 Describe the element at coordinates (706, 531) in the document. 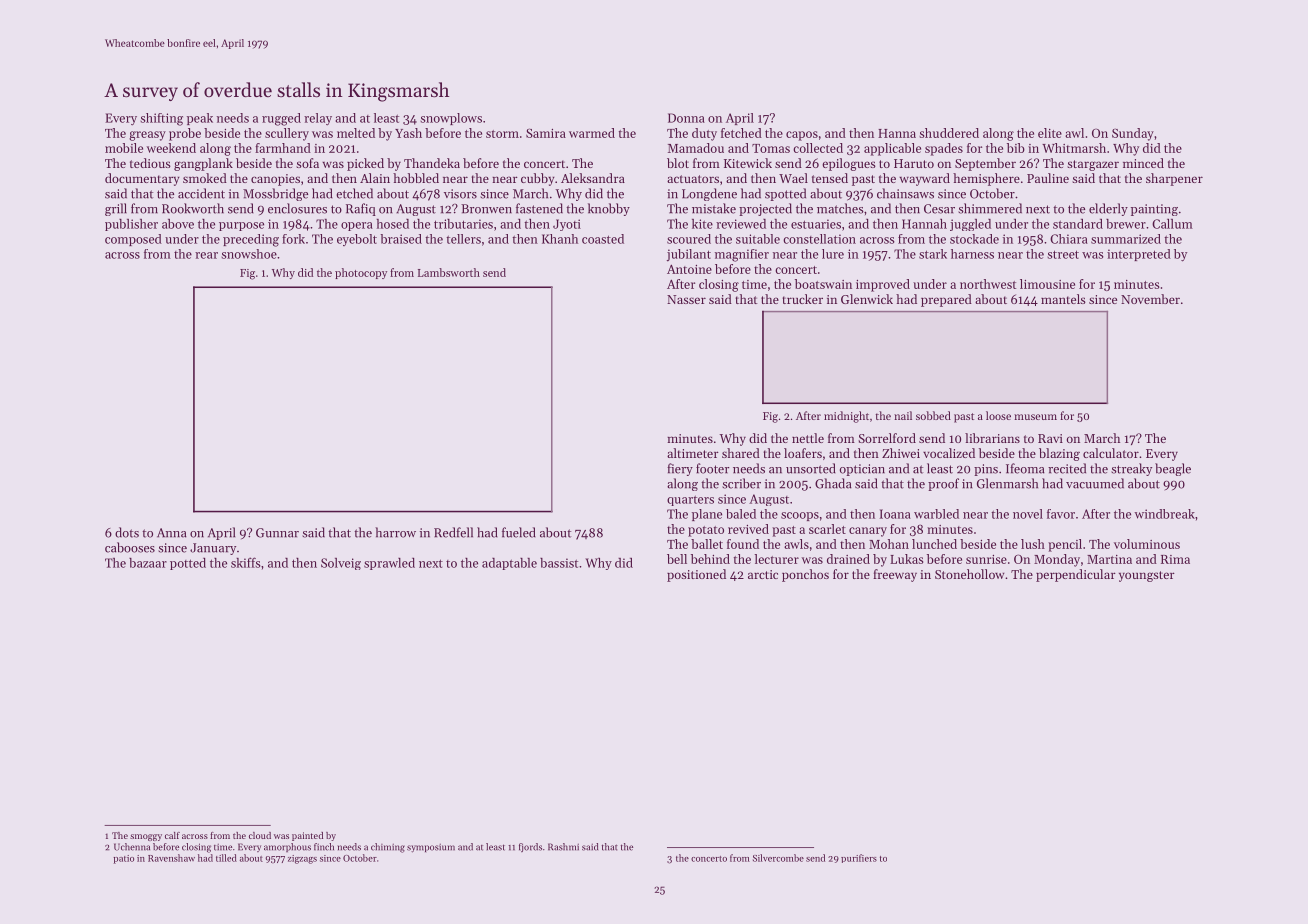

I see `potato` at that location.
